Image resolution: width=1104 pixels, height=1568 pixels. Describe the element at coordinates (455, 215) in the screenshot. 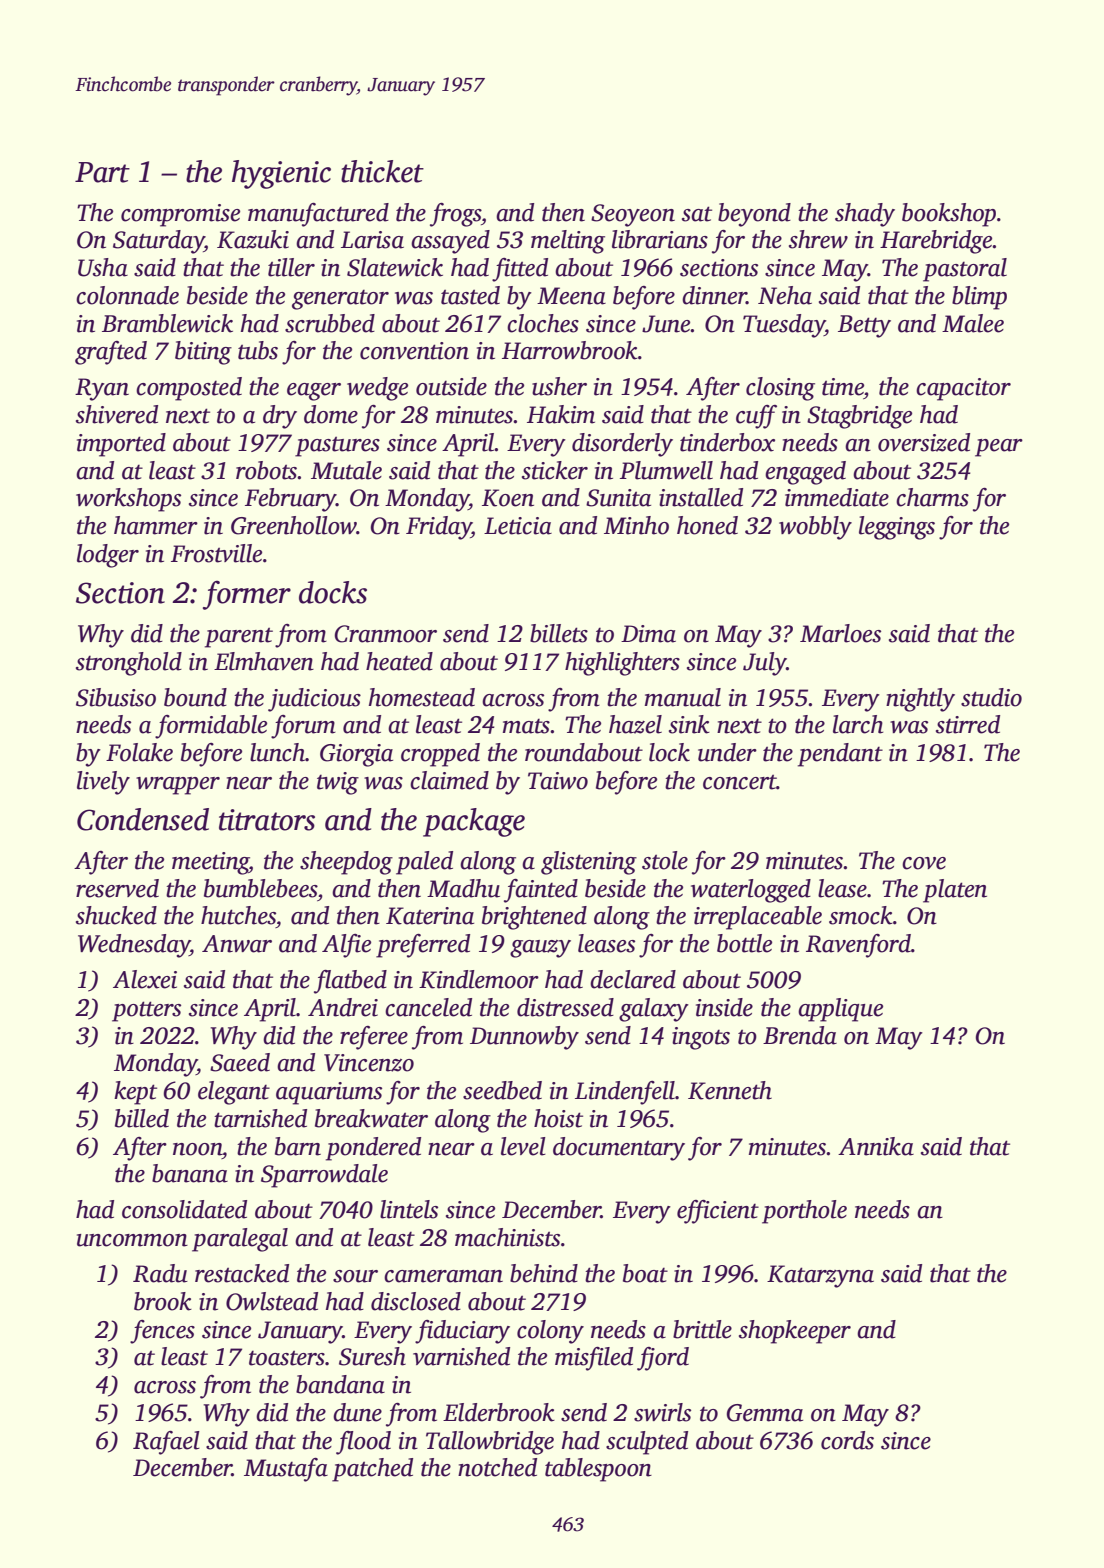

I see `frogs` at that location.
